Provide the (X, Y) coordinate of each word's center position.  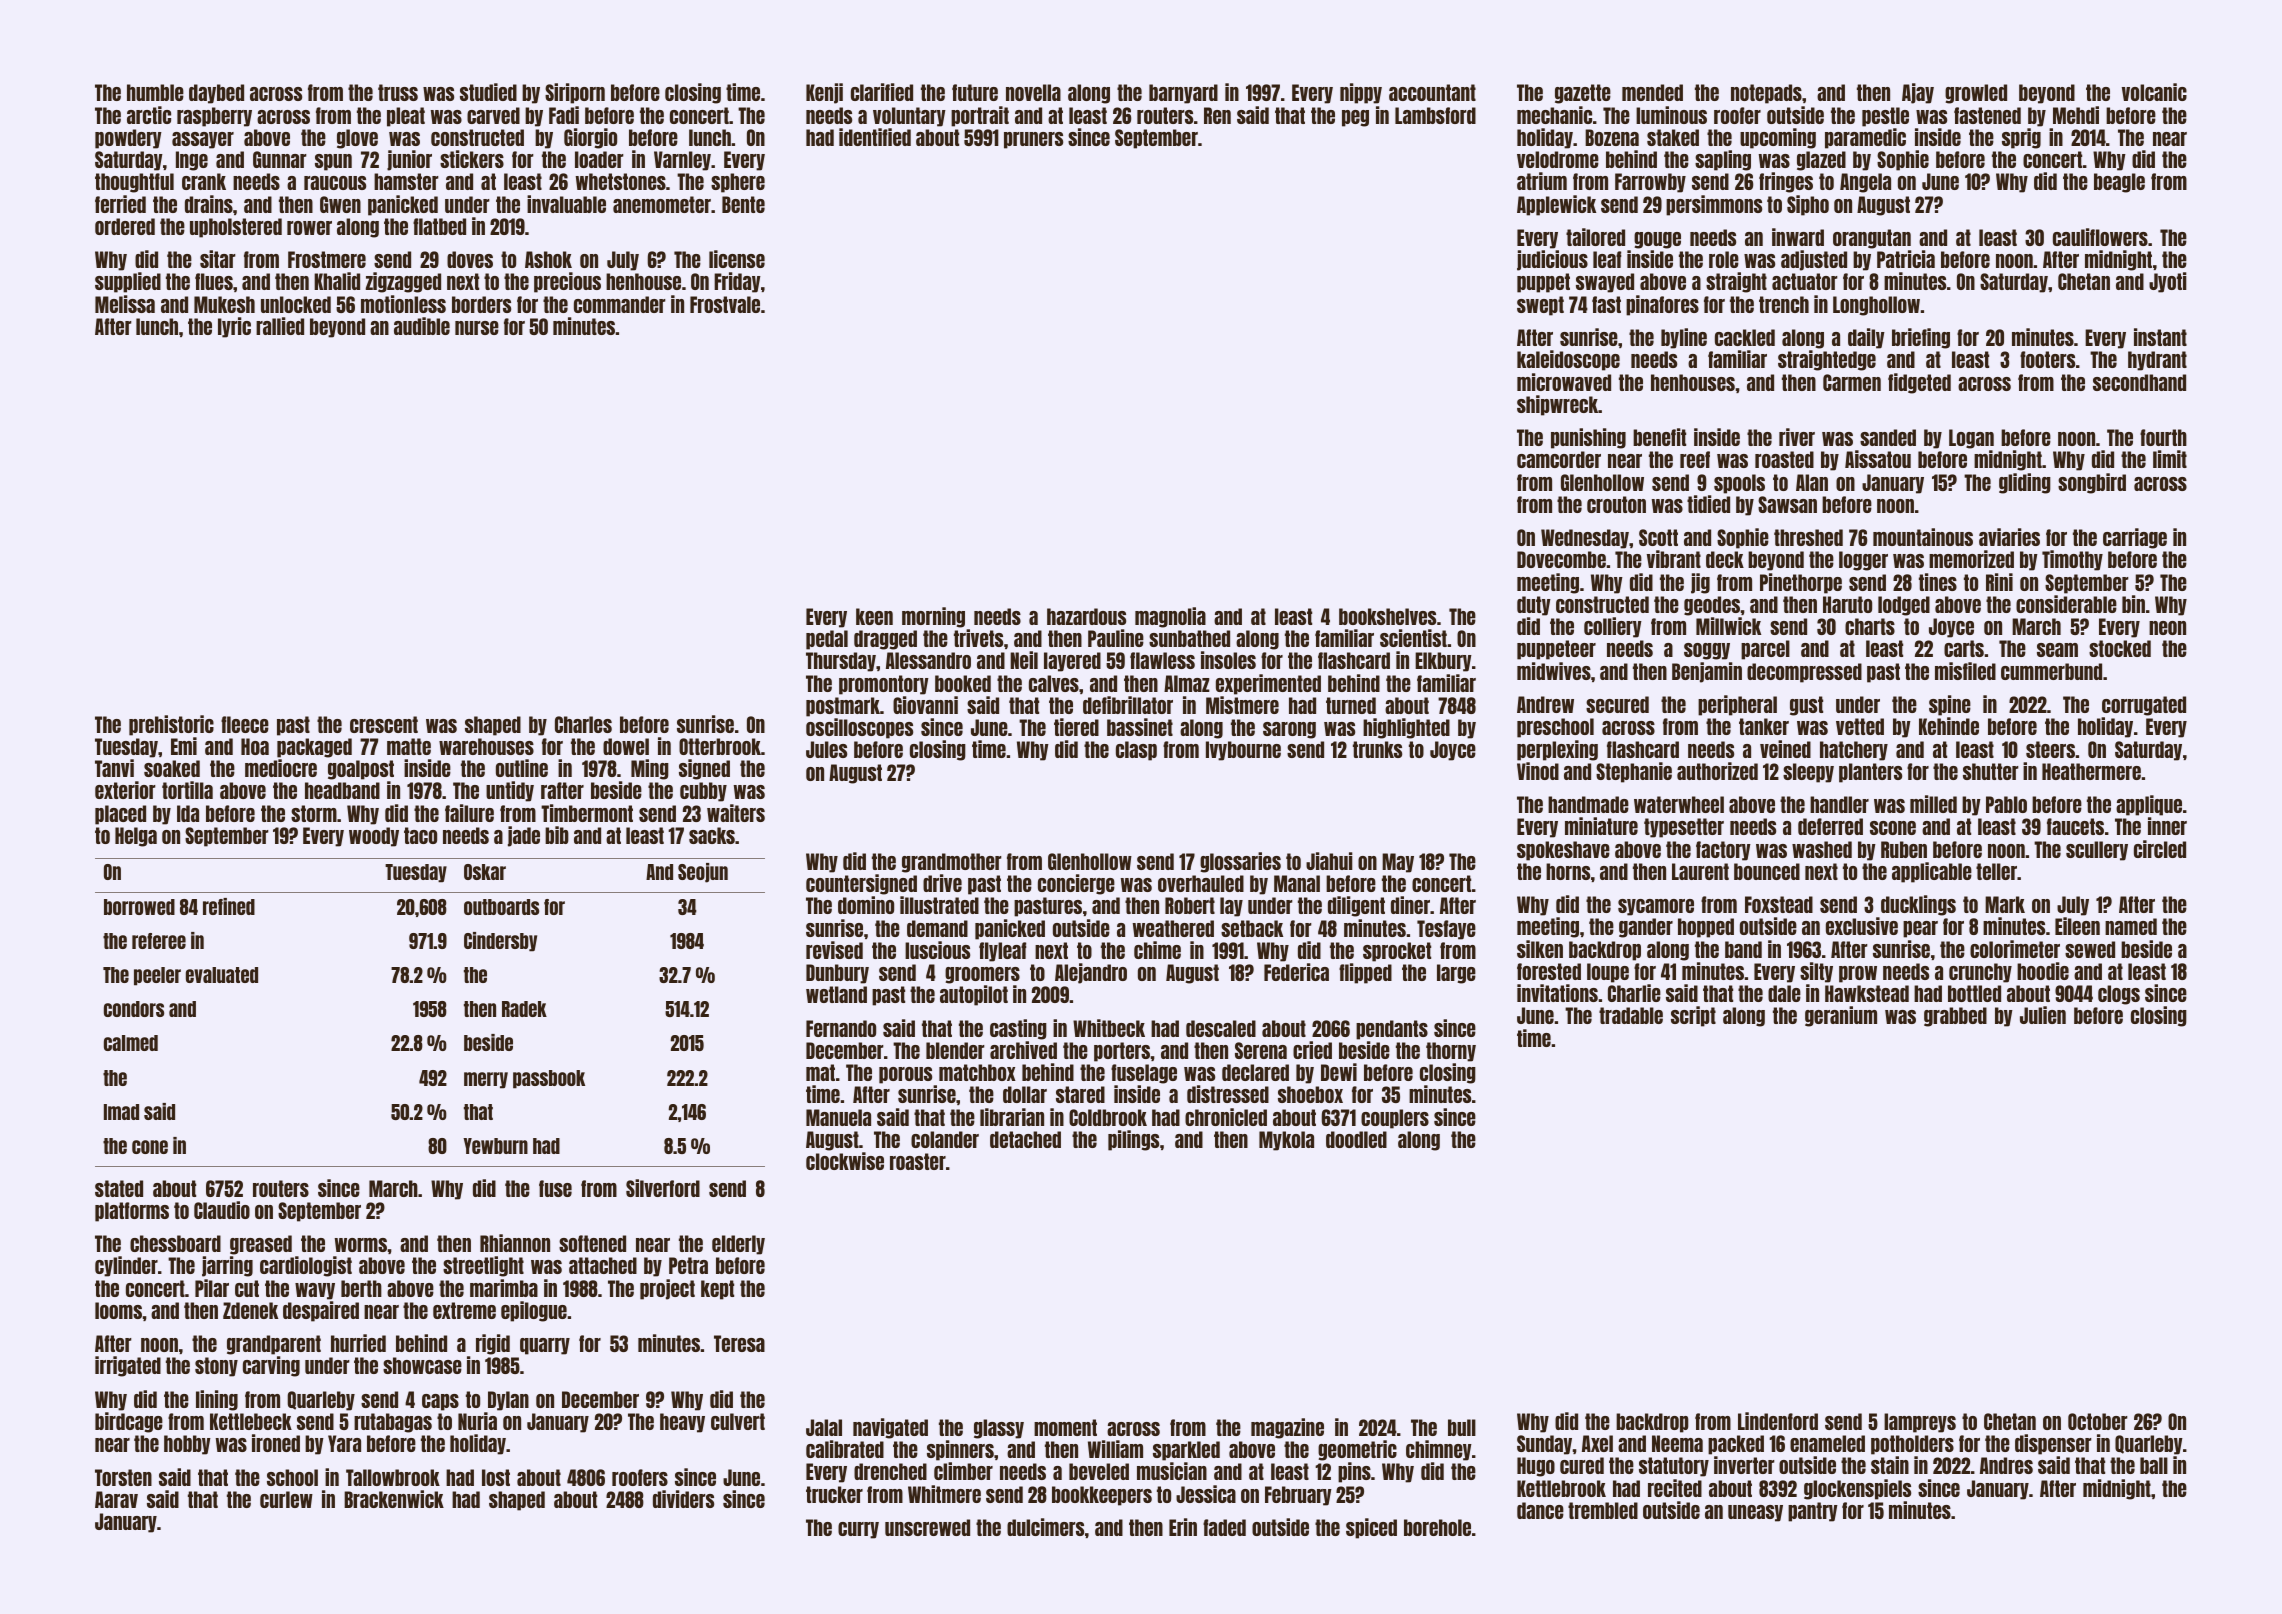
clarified (882, 92)
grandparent (274, 1345)
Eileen (2077, 926)
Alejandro (1091, 973)
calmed (131, 1043)
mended (1652, 92)
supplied (128, 282)
